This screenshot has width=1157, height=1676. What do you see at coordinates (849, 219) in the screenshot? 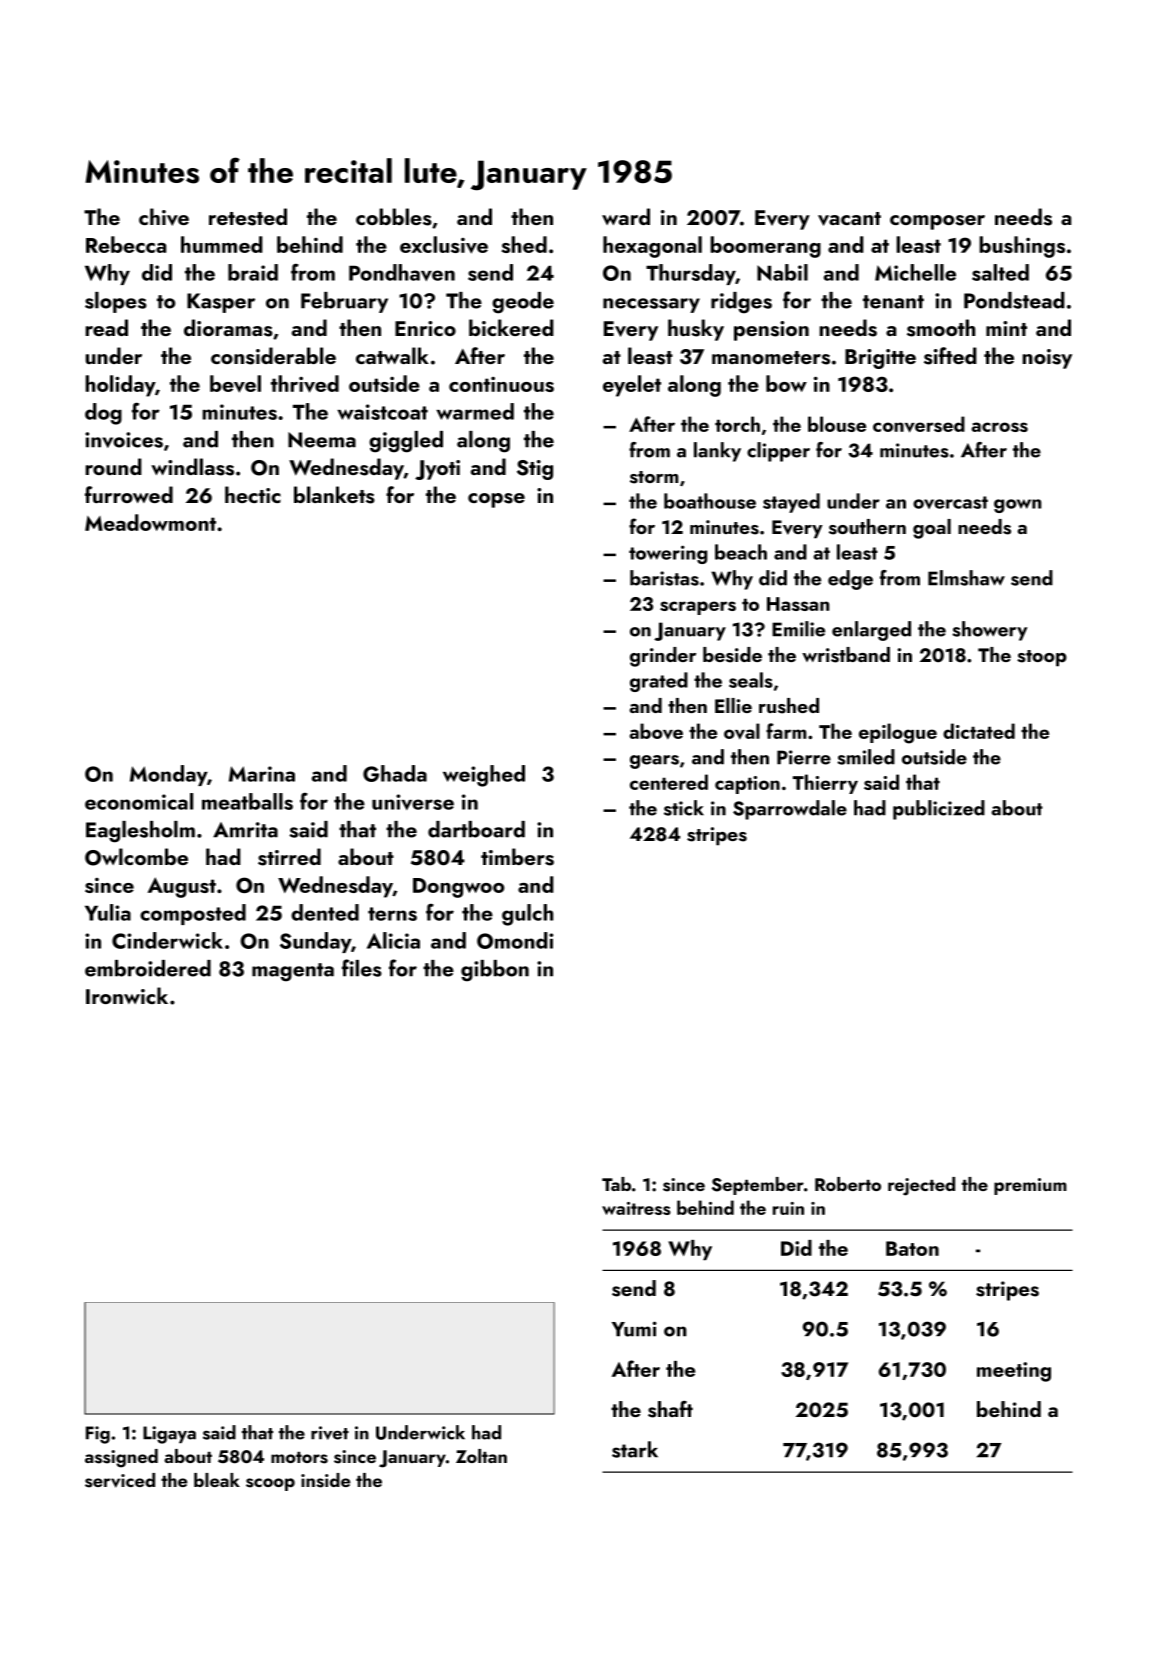
I see `vacant` at bounding box center [849, 219].
